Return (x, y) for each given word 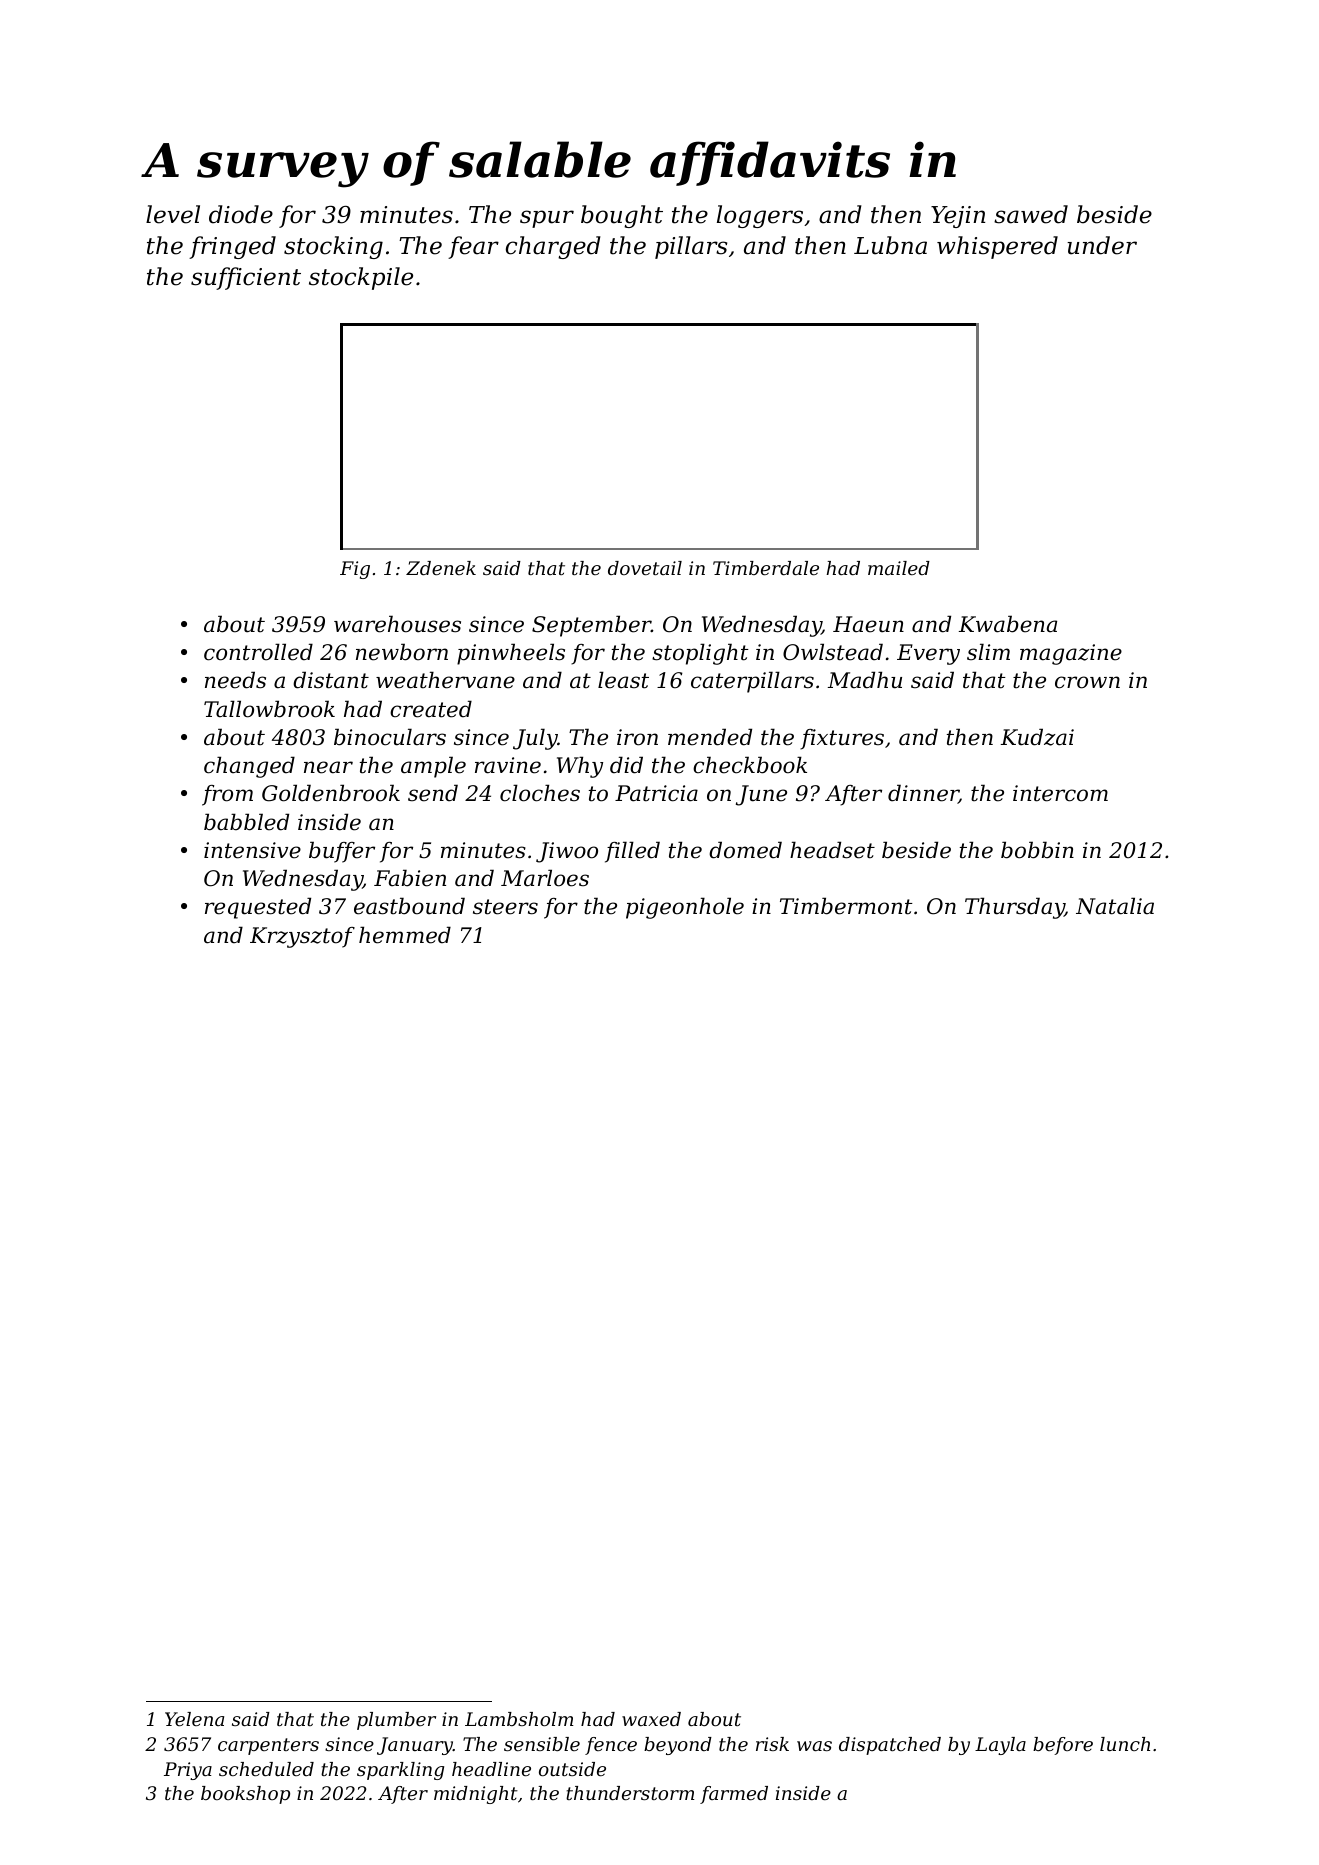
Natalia (1115, 906)
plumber (396, 1721)
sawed (1031, 214)
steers (505, 907)
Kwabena (1008, 624)
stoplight (700, 654)
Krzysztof (302, 937)
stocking (333, 247)
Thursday (1015, 908)
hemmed (405, 935)
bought (622, 216)
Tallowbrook (269, 709)
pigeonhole (685, 908)
